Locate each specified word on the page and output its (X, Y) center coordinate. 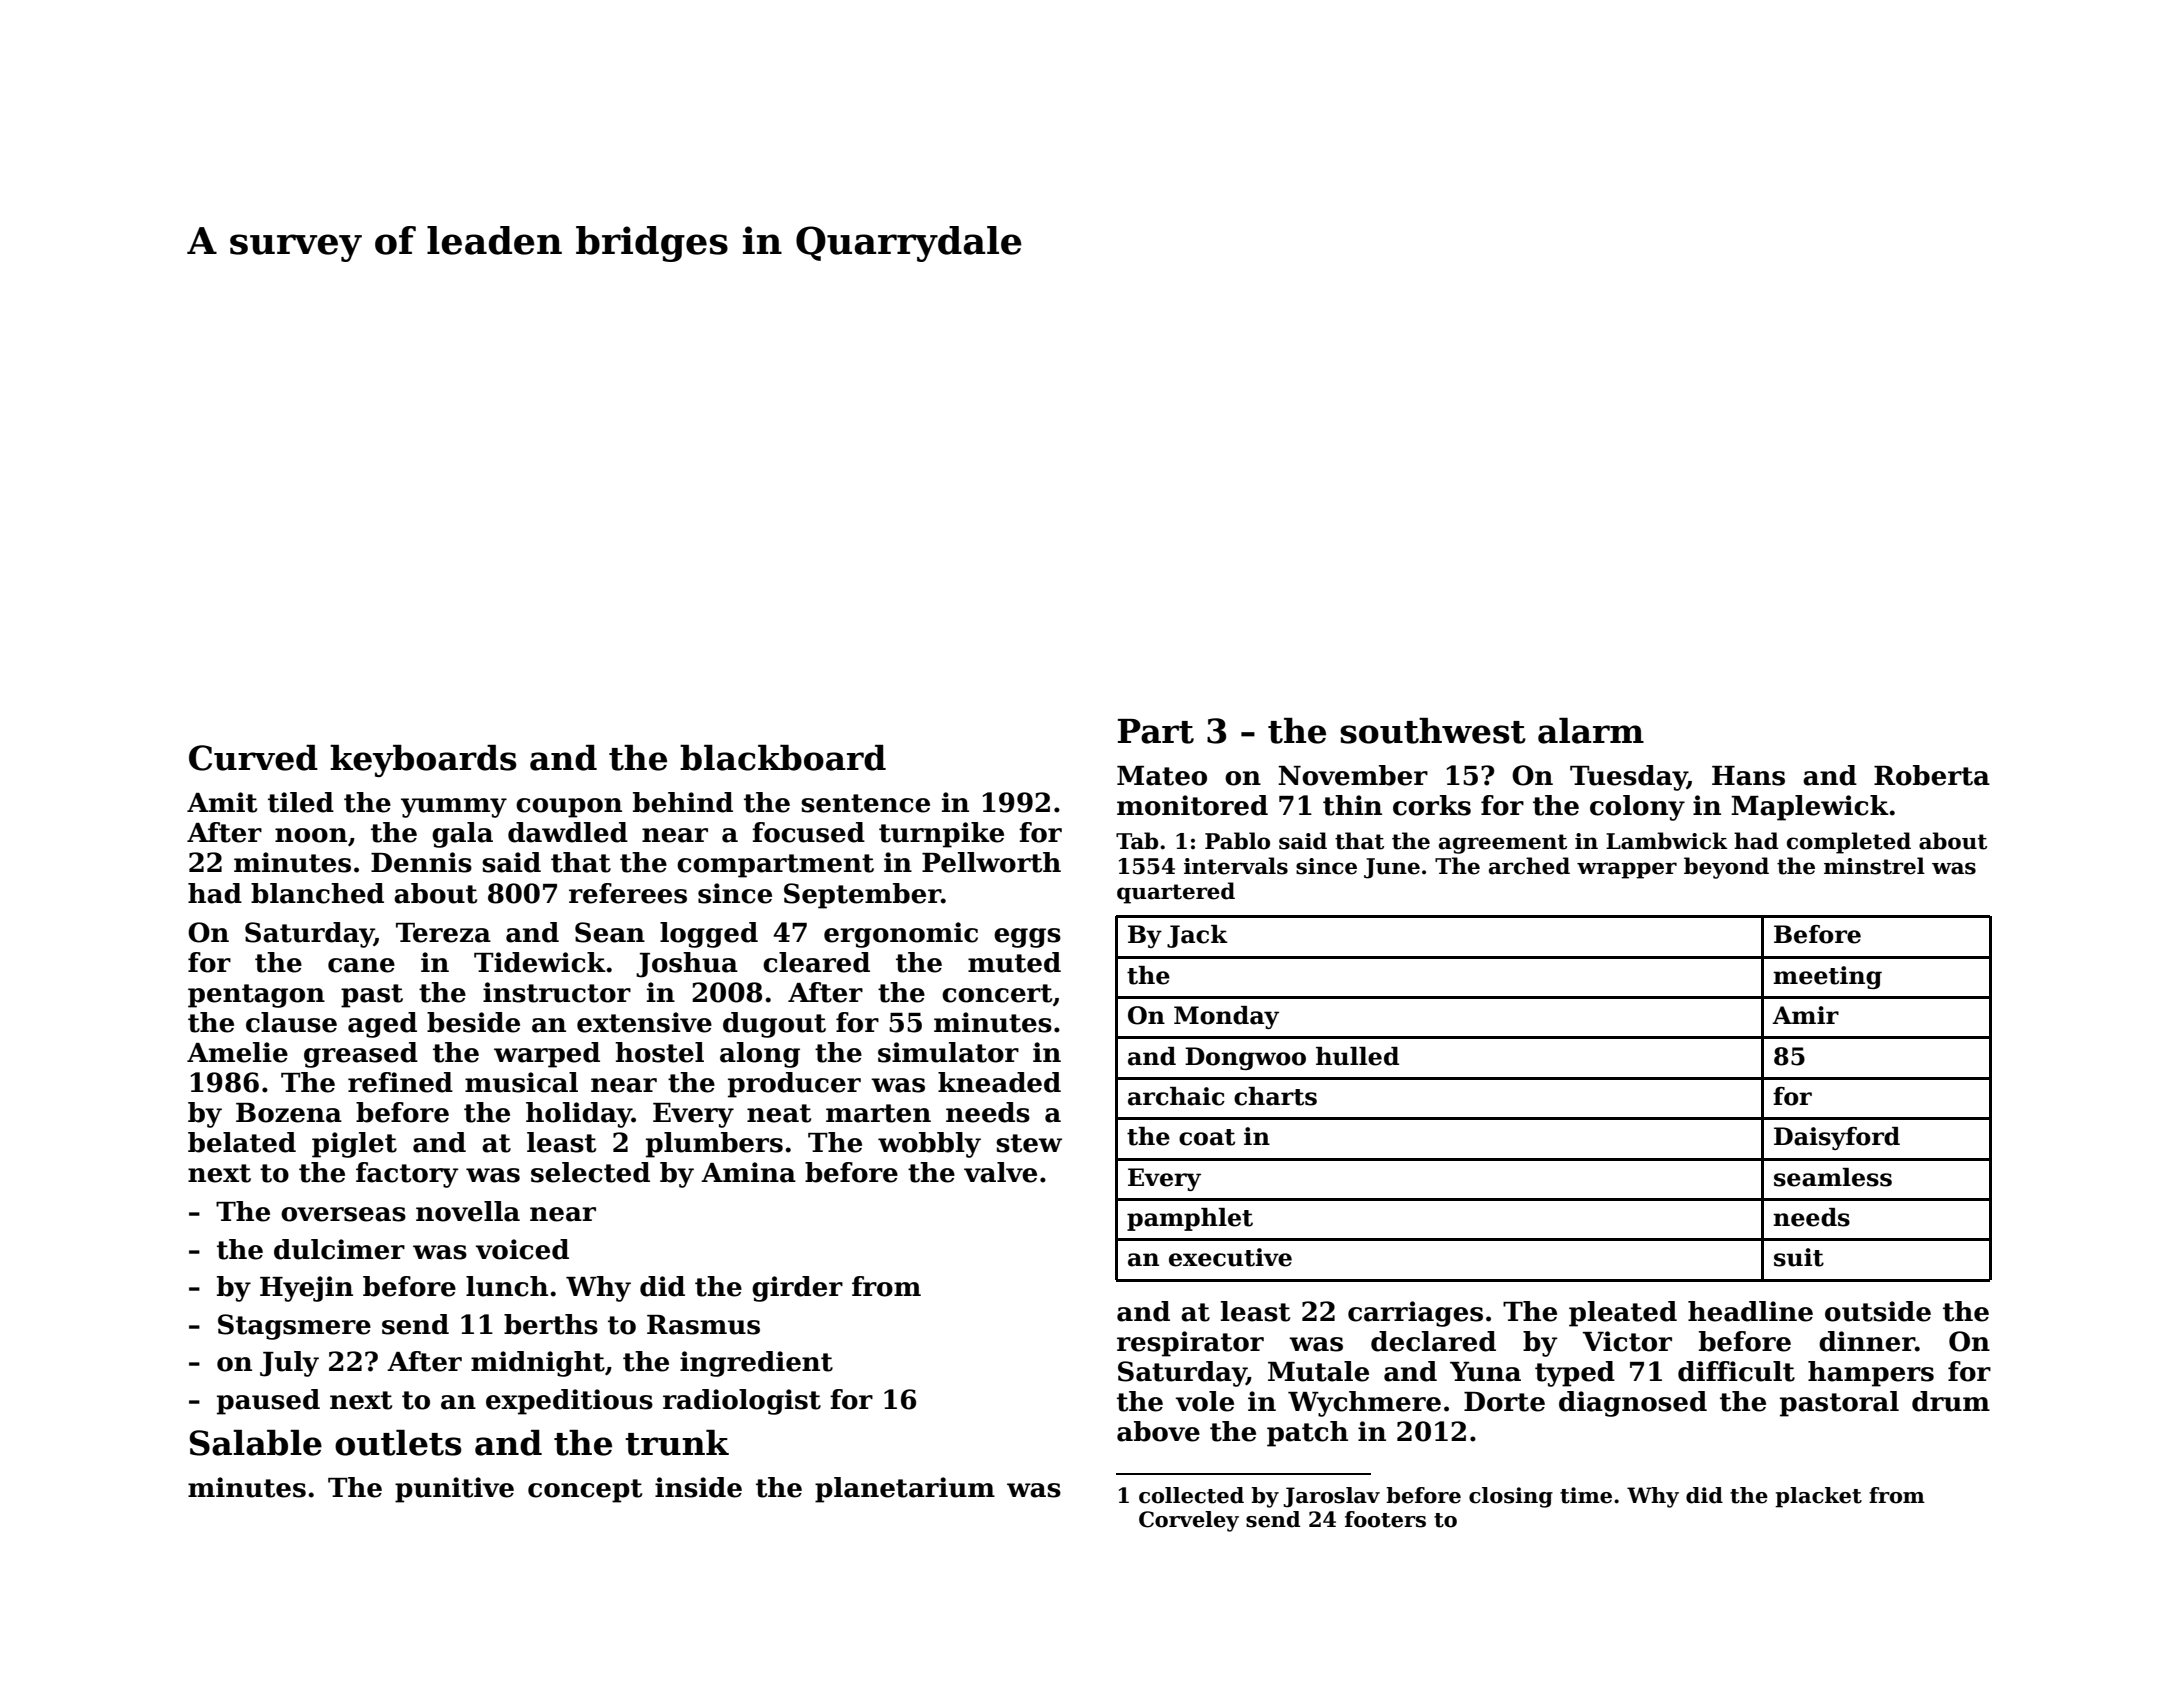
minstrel (1874, 866)
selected (590, 1172)
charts (1275, 1096)
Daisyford (1837, 1138)
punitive (454, 1490)
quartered (1176, 893)
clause (291, 1022)
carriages (1415, 1314)
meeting (1827, 977)
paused (268, 1402)
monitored (1192, 805)
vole (1205, 1401)
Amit (222, 802)
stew (1029, 1143)
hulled (1357, 1056)
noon (311, 835)
